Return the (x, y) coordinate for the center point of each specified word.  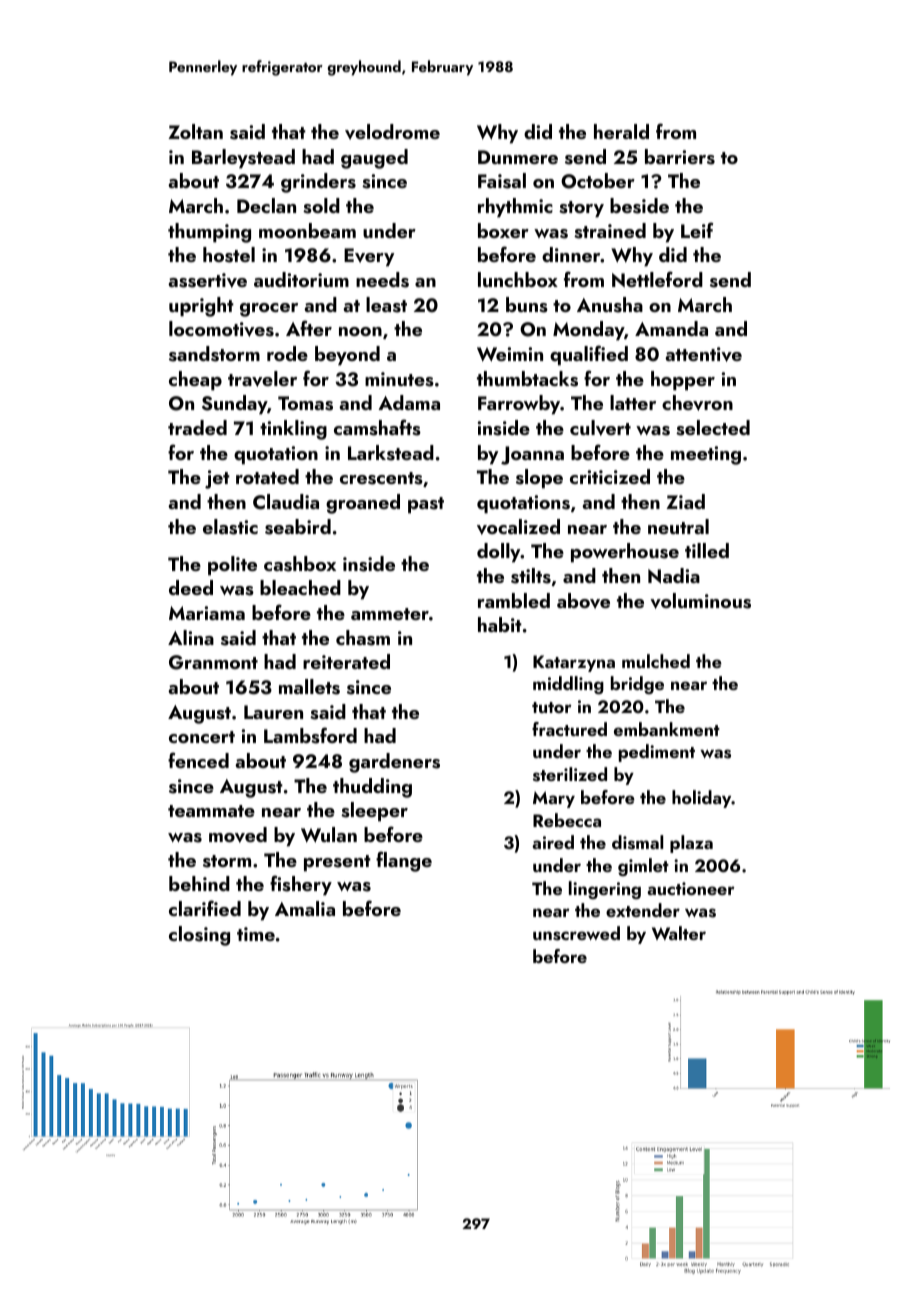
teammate (211, 811)
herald (621, 131)
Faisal (502, 181)
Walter (679, 933)
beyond (347, 356)
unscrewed (576, 933)
